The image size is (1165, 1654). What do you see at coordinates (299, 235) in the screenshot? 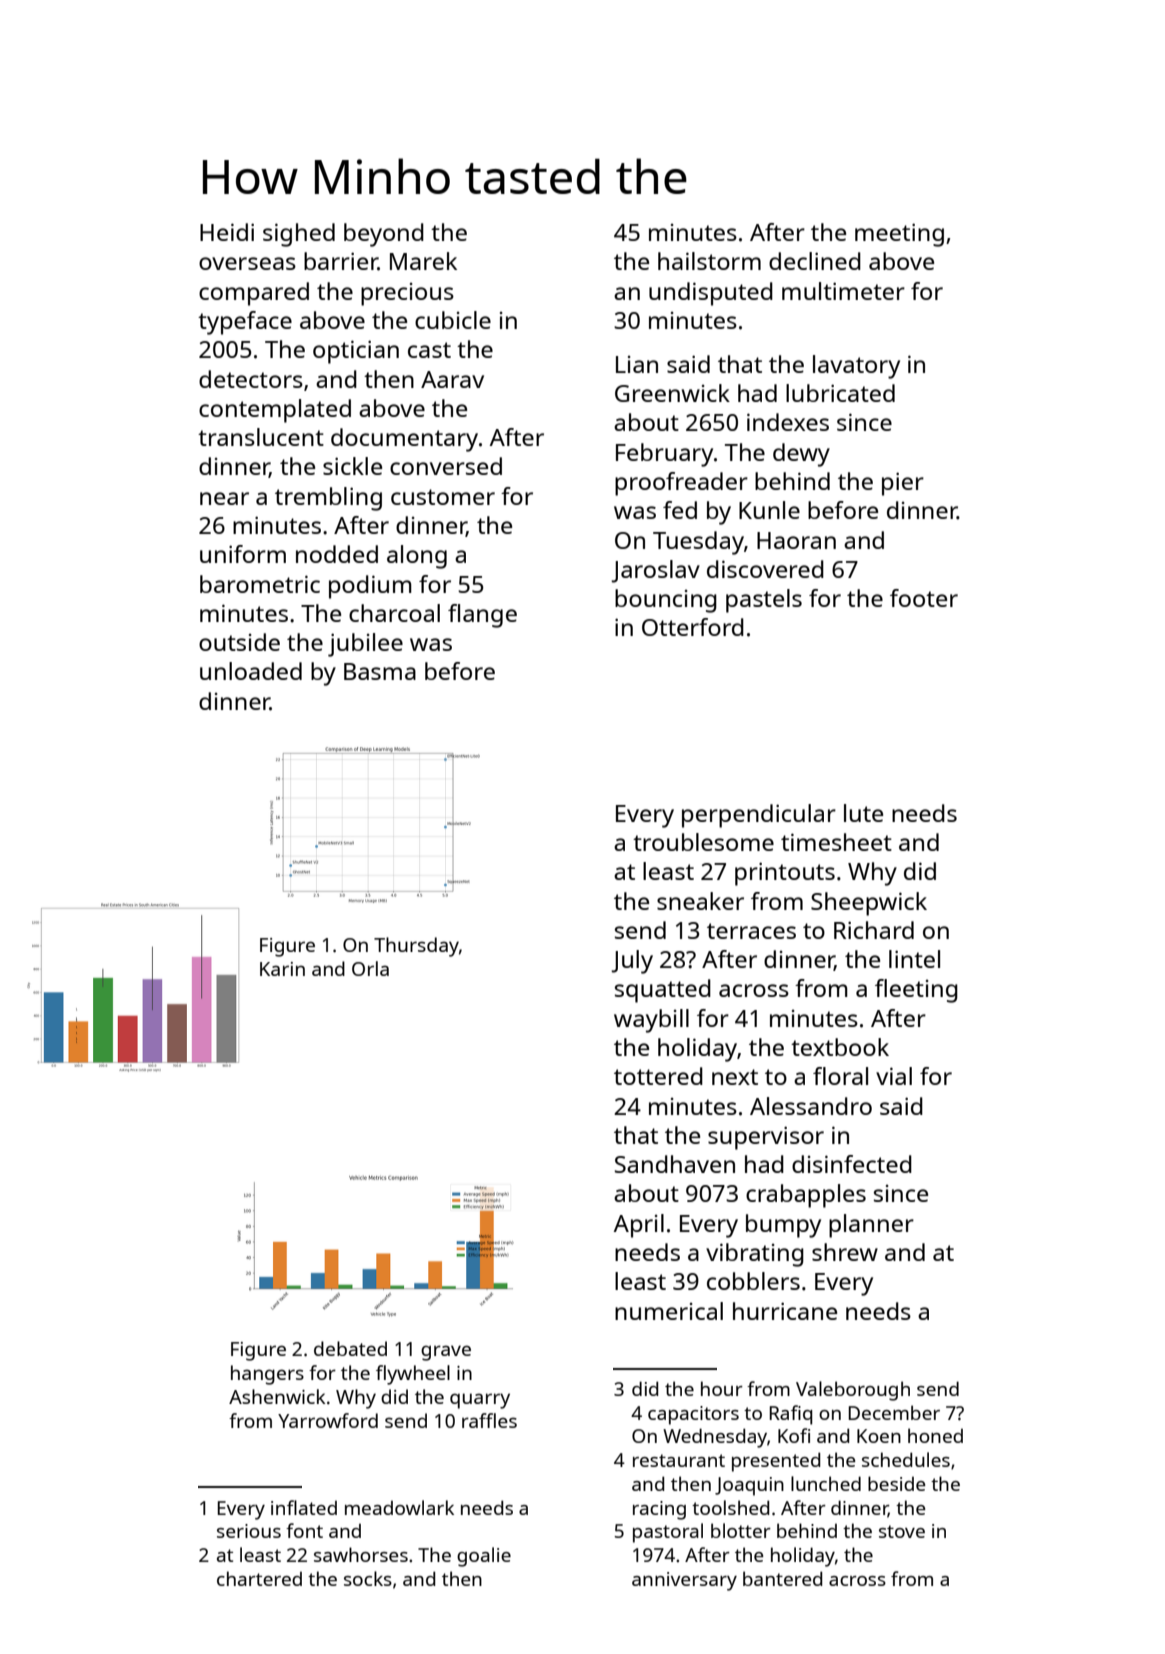
I see `sighed` at bounding box center [299, 235].
